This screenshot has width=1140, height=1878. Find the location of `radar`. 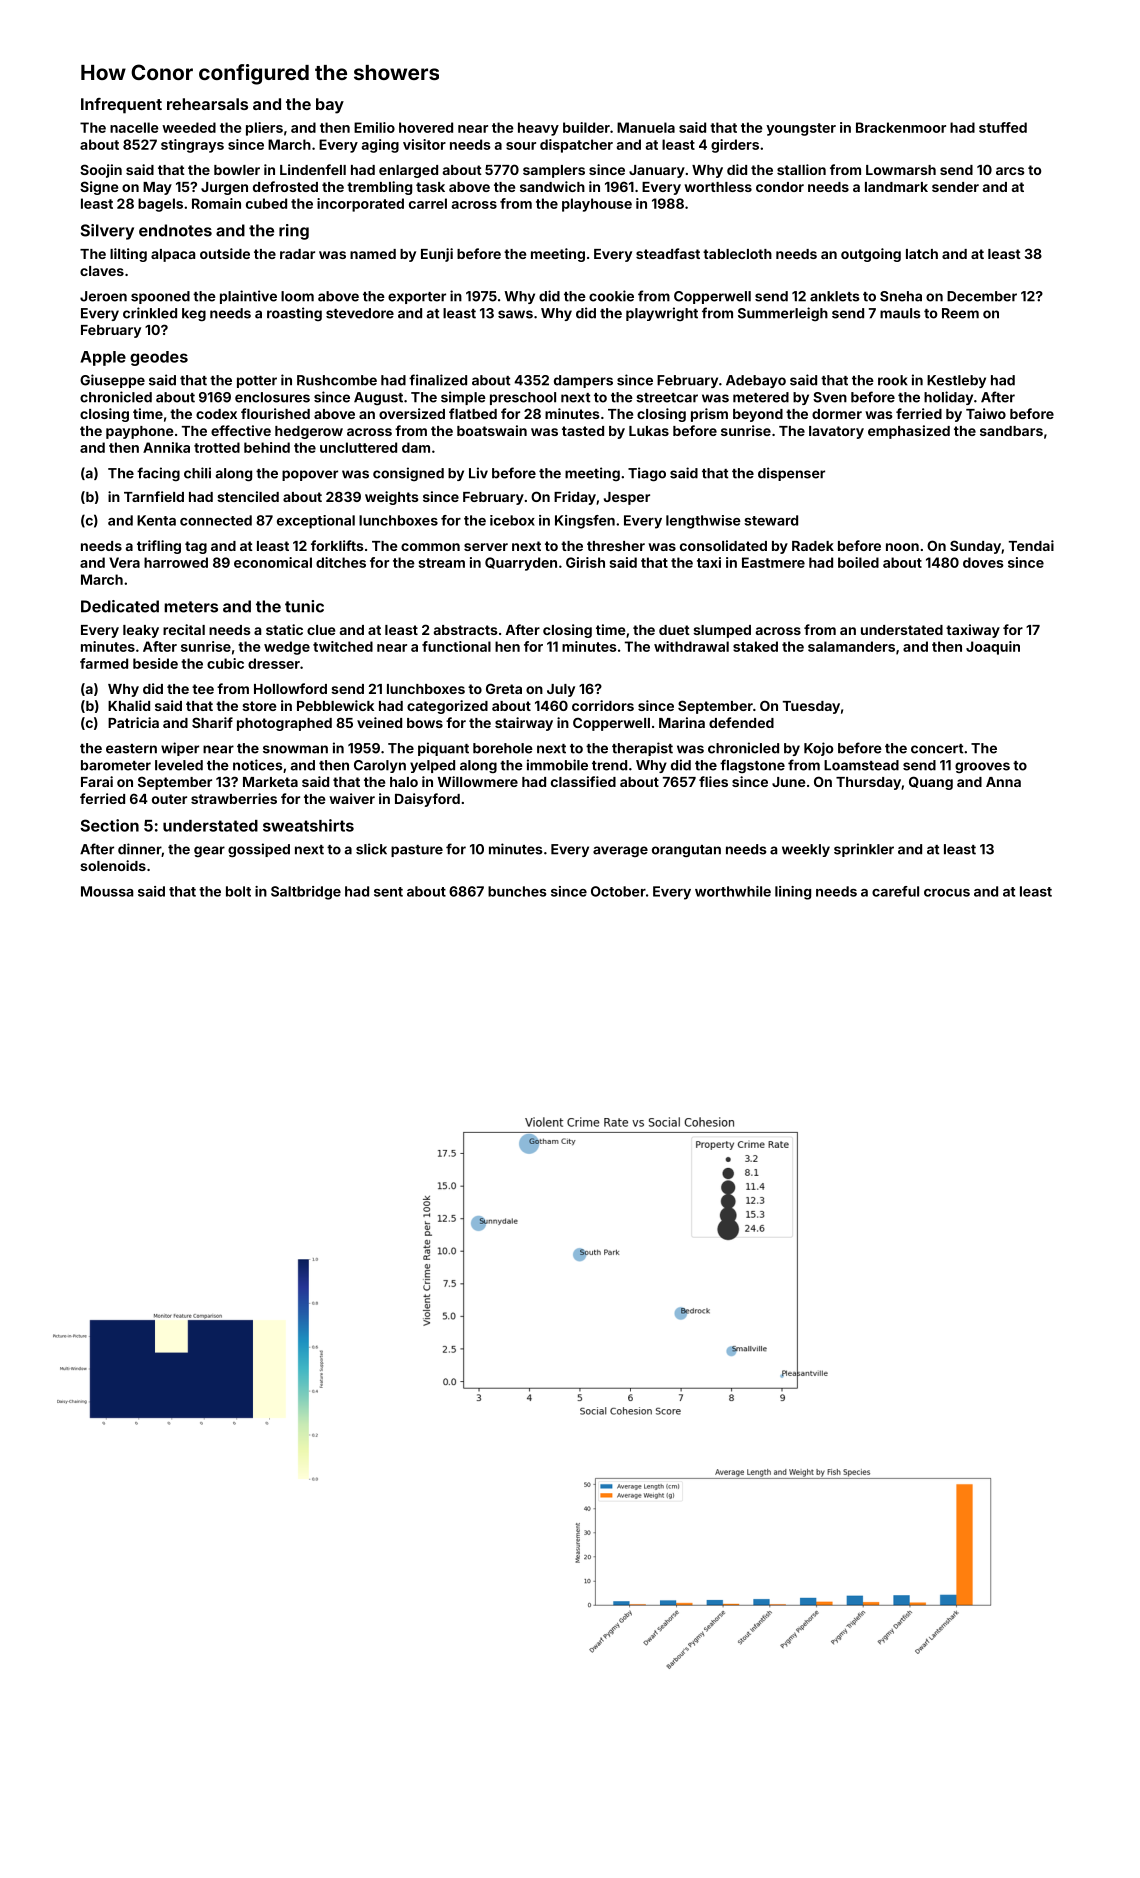

radar is located at coordinates (297, 254).
